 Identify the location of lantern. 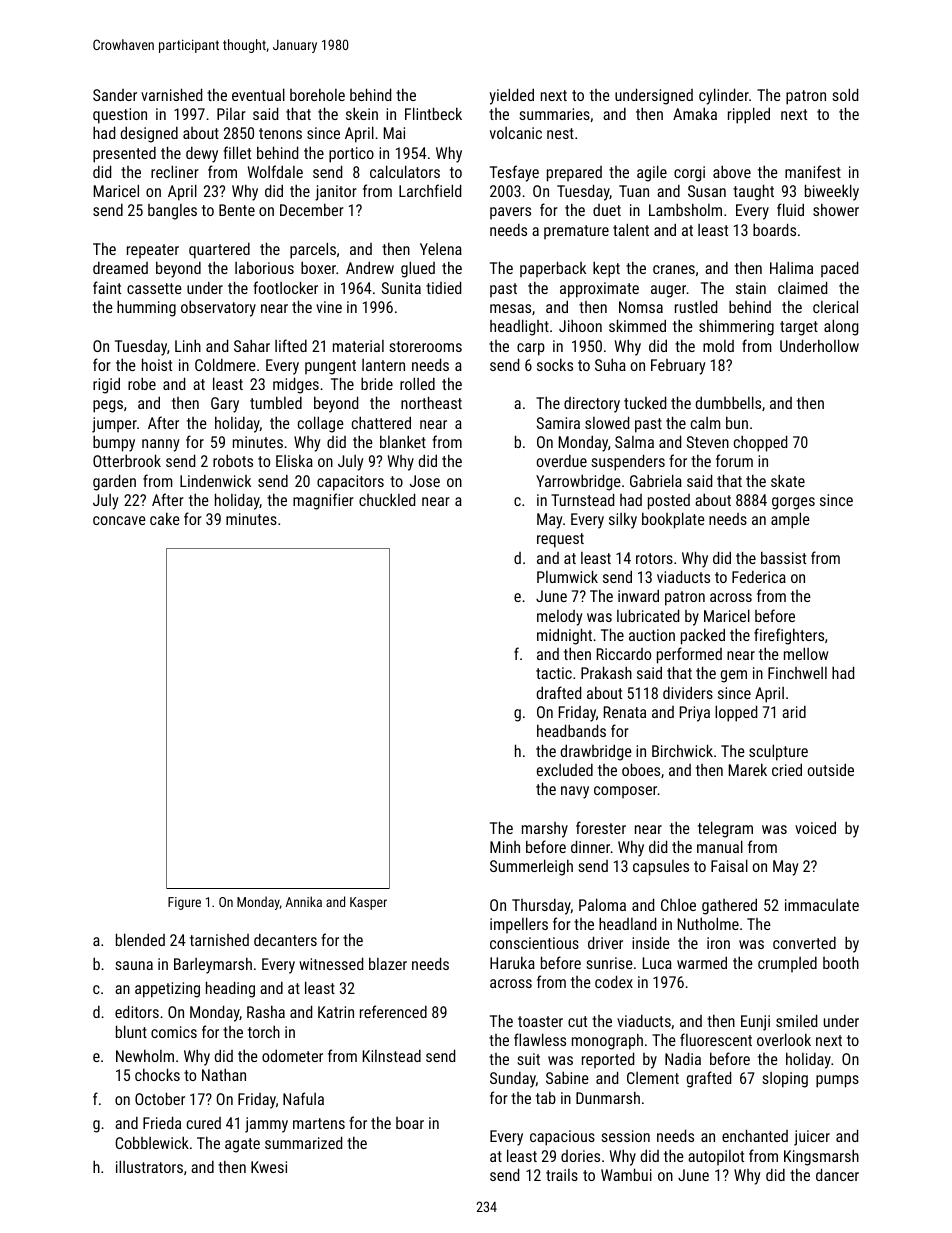
(383, 365).
